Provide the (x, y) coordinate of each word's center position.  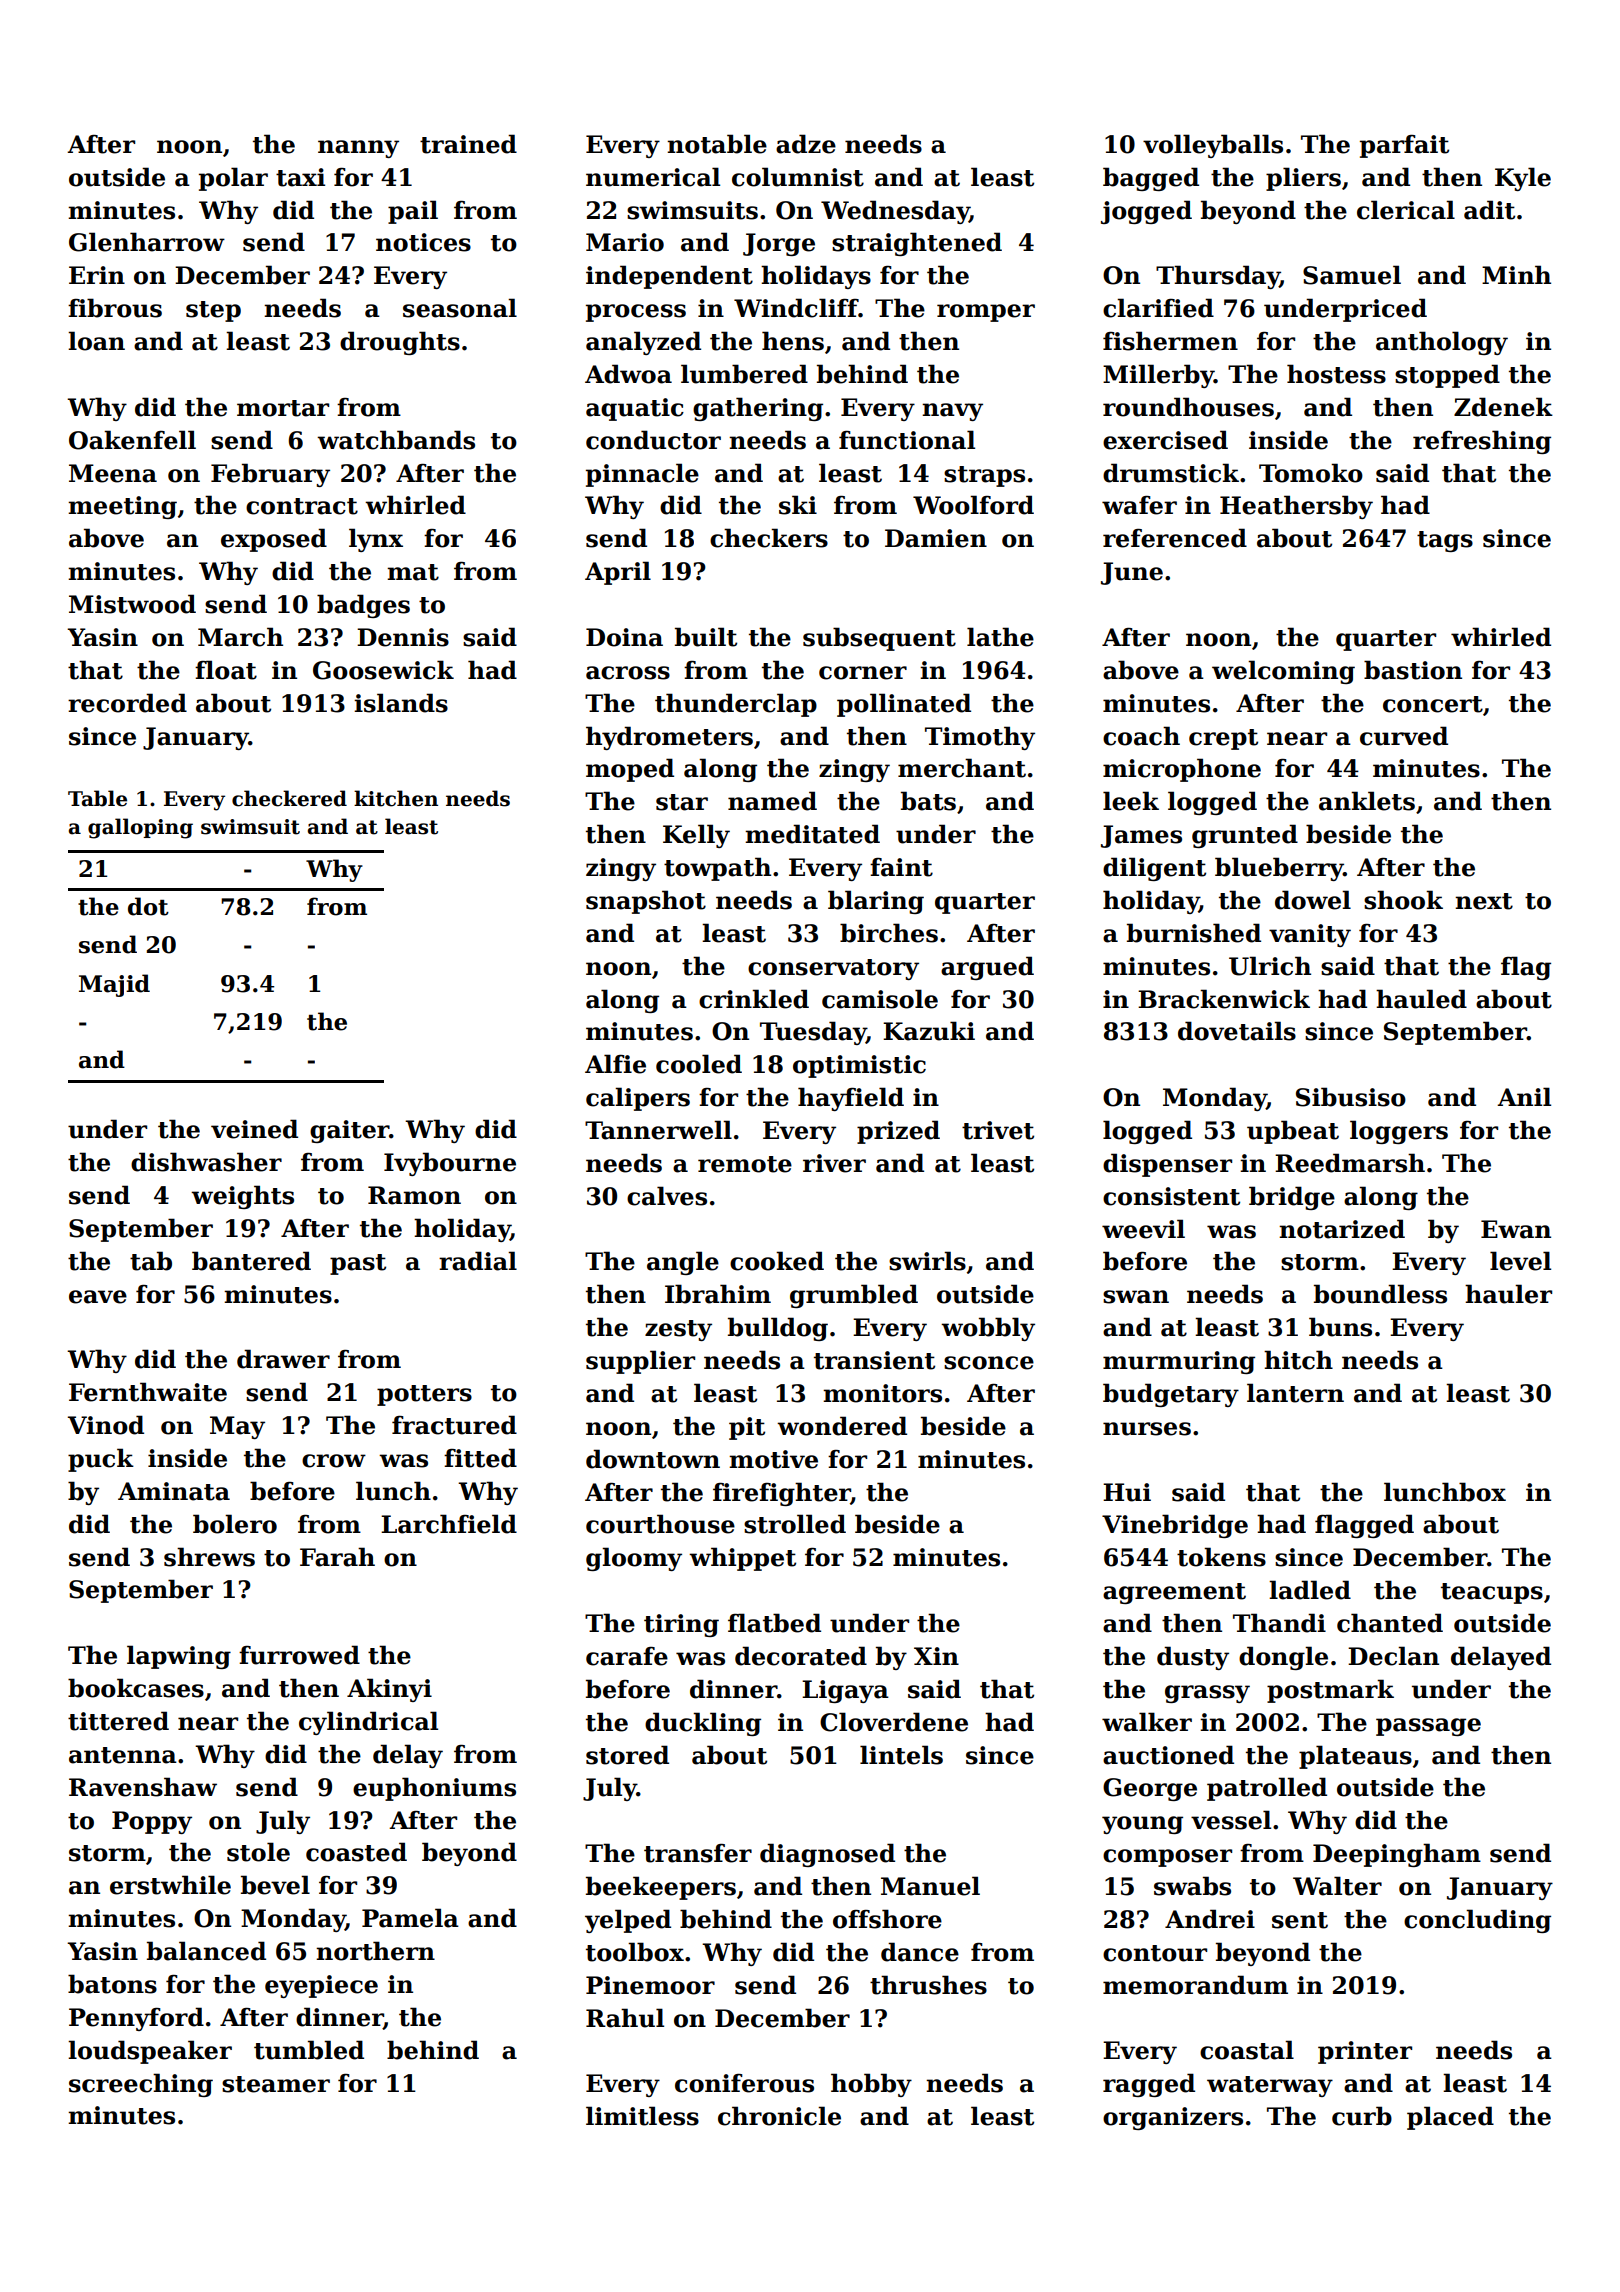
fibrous (115, 308)
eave (98, 1297)
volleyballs (1213, 146)
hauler (1508, 1294)
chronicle (779, 2116)
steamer (276, 2084)
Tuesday (813, 1033)
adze (806, 144)
